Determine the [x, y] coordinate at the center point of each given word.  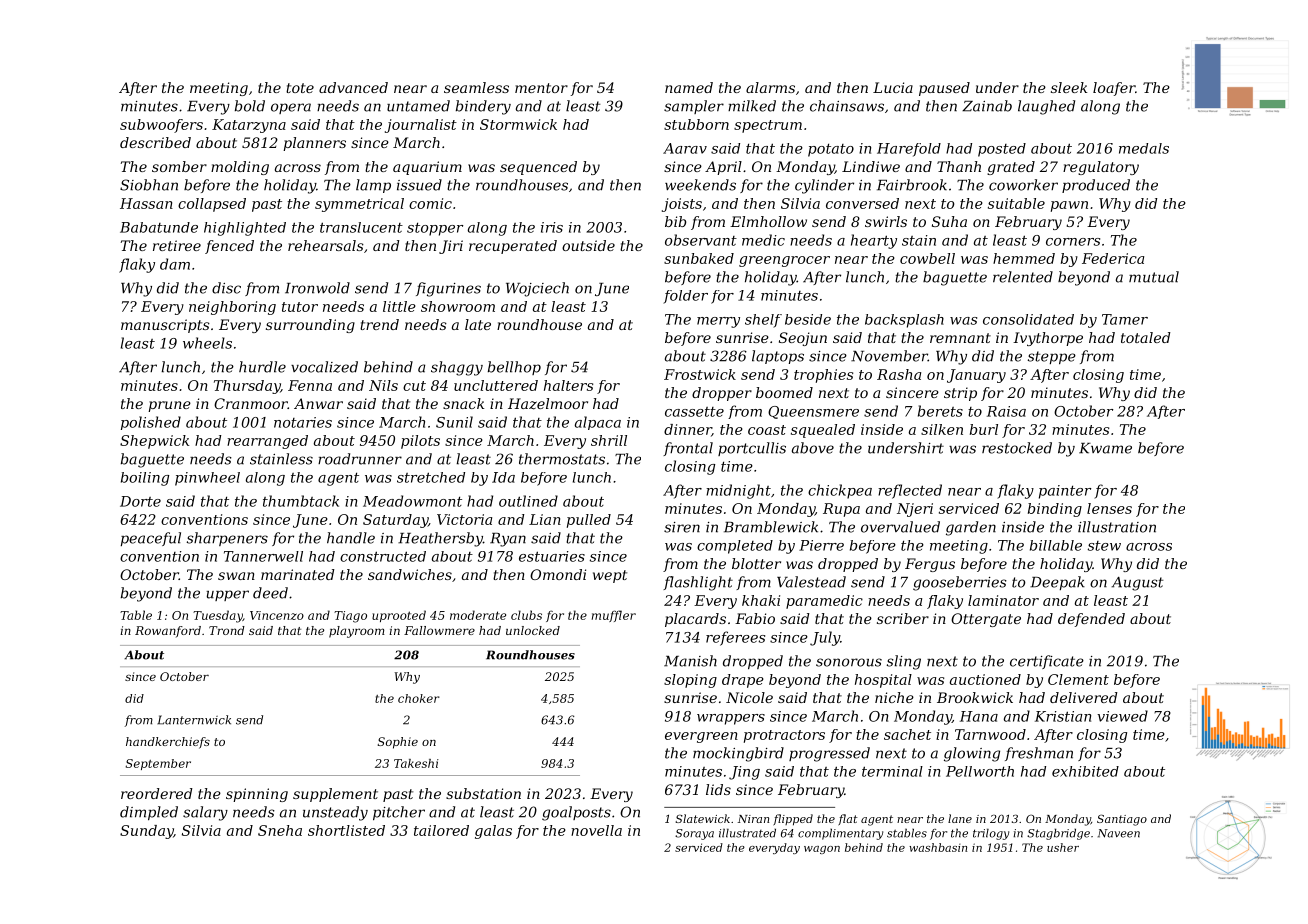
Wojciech [537, 289]
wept [610, 576]
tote [300, 88]
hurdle [262, 367]
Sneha [280, 830]
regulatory [1101, 168]
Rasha [899, 374]
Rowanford [168, 632]
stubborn [696, 124]
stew [1104, 546]
